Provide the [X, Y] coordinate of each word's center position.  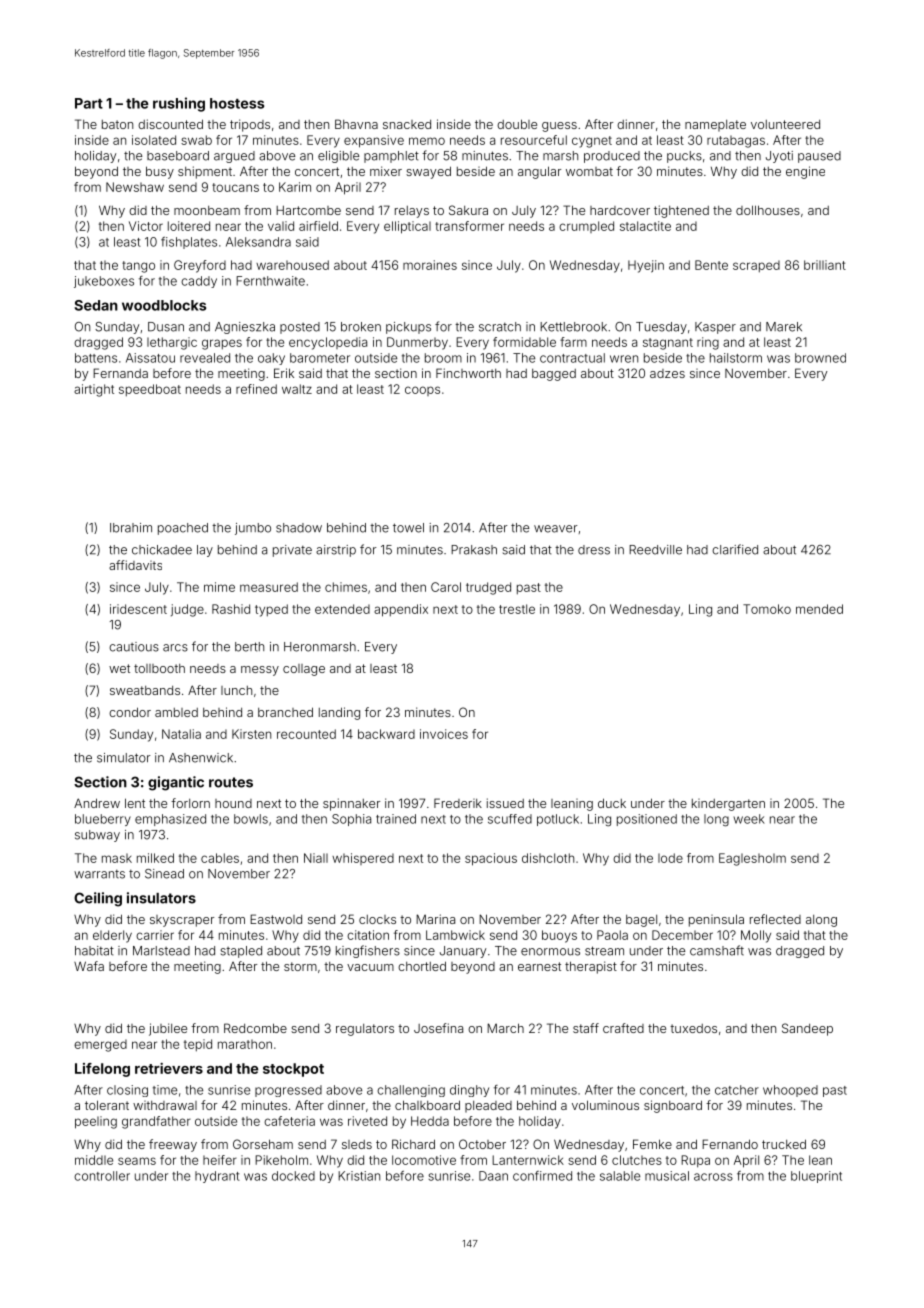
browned [820, 358]
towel [408, 528]
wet [119, 668]
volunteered [785, 124]
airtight [94, 390]
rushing [179, 104]
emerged [100, 1045]
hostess [237, 103]
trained [396, 819]
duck [612, 803]
